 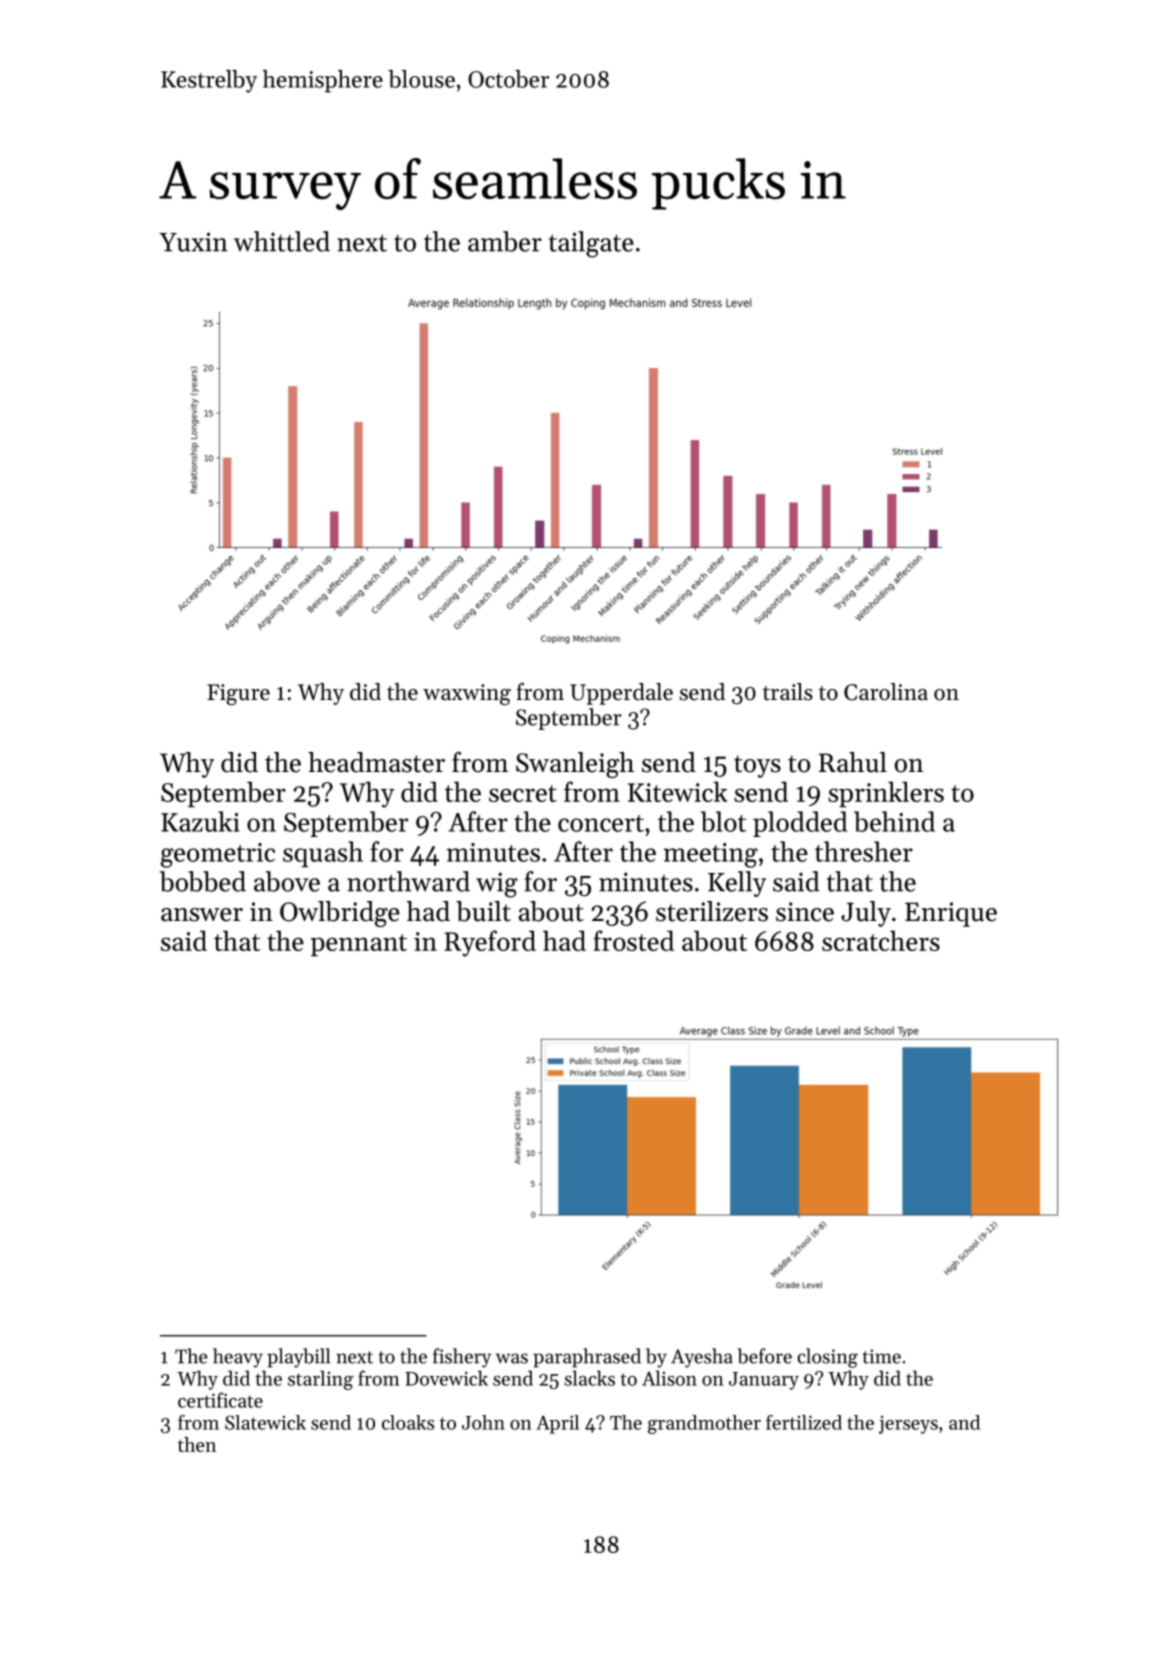 I want to click on amber, so click(x=505, y=241).
